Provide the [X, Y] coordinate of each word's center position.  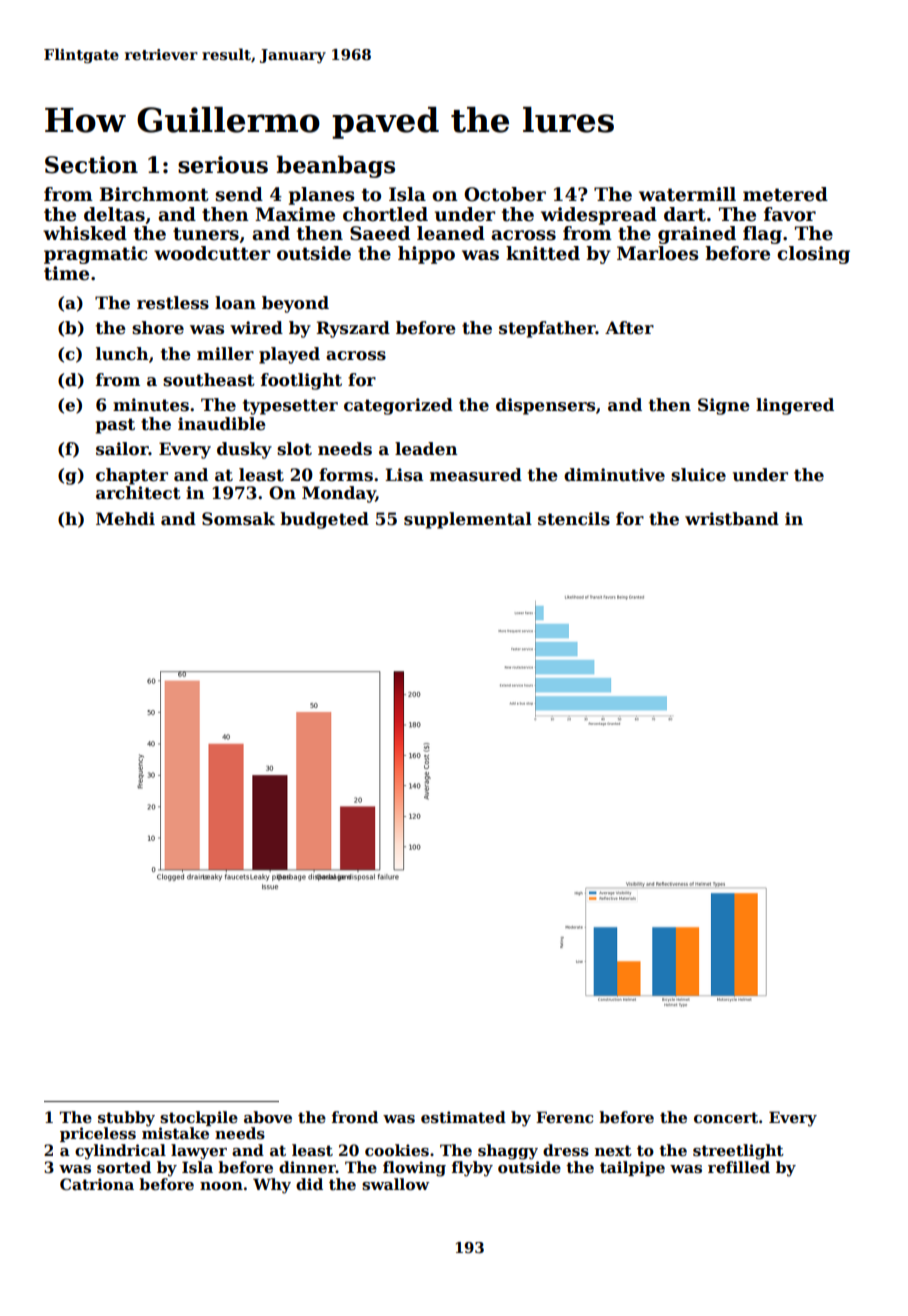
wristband [732, 519]
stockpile [199, 1118]
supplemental [468, 520]
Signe [724, 406]
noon [221, 1186]
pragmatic [95, 255]
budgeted [324, 520]
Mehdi [125, 519]
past [115, 426]
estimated [463, 1117]
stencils [574, 519]
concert [726, 1117]
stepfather [547, 329]
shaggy [508, 1152]
